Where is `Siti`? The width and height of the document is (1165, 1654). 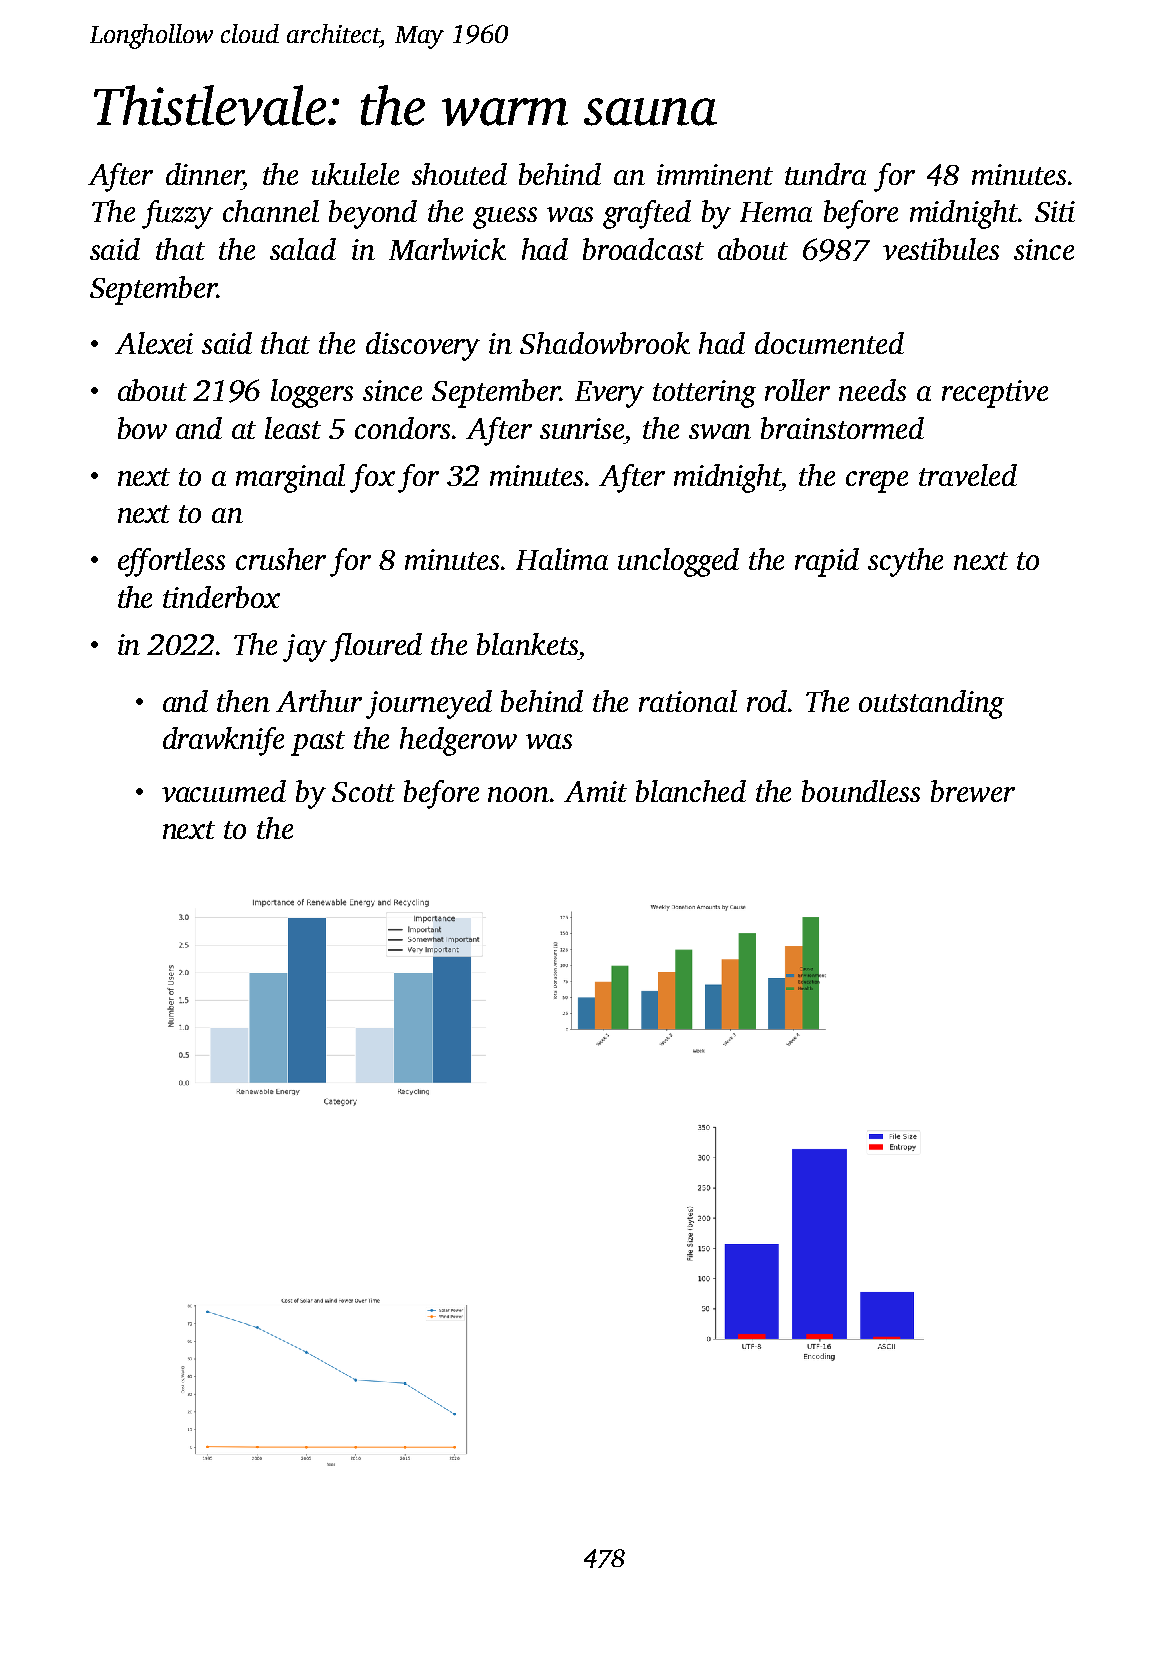
Siti is located at coordinates (1055, 211).
